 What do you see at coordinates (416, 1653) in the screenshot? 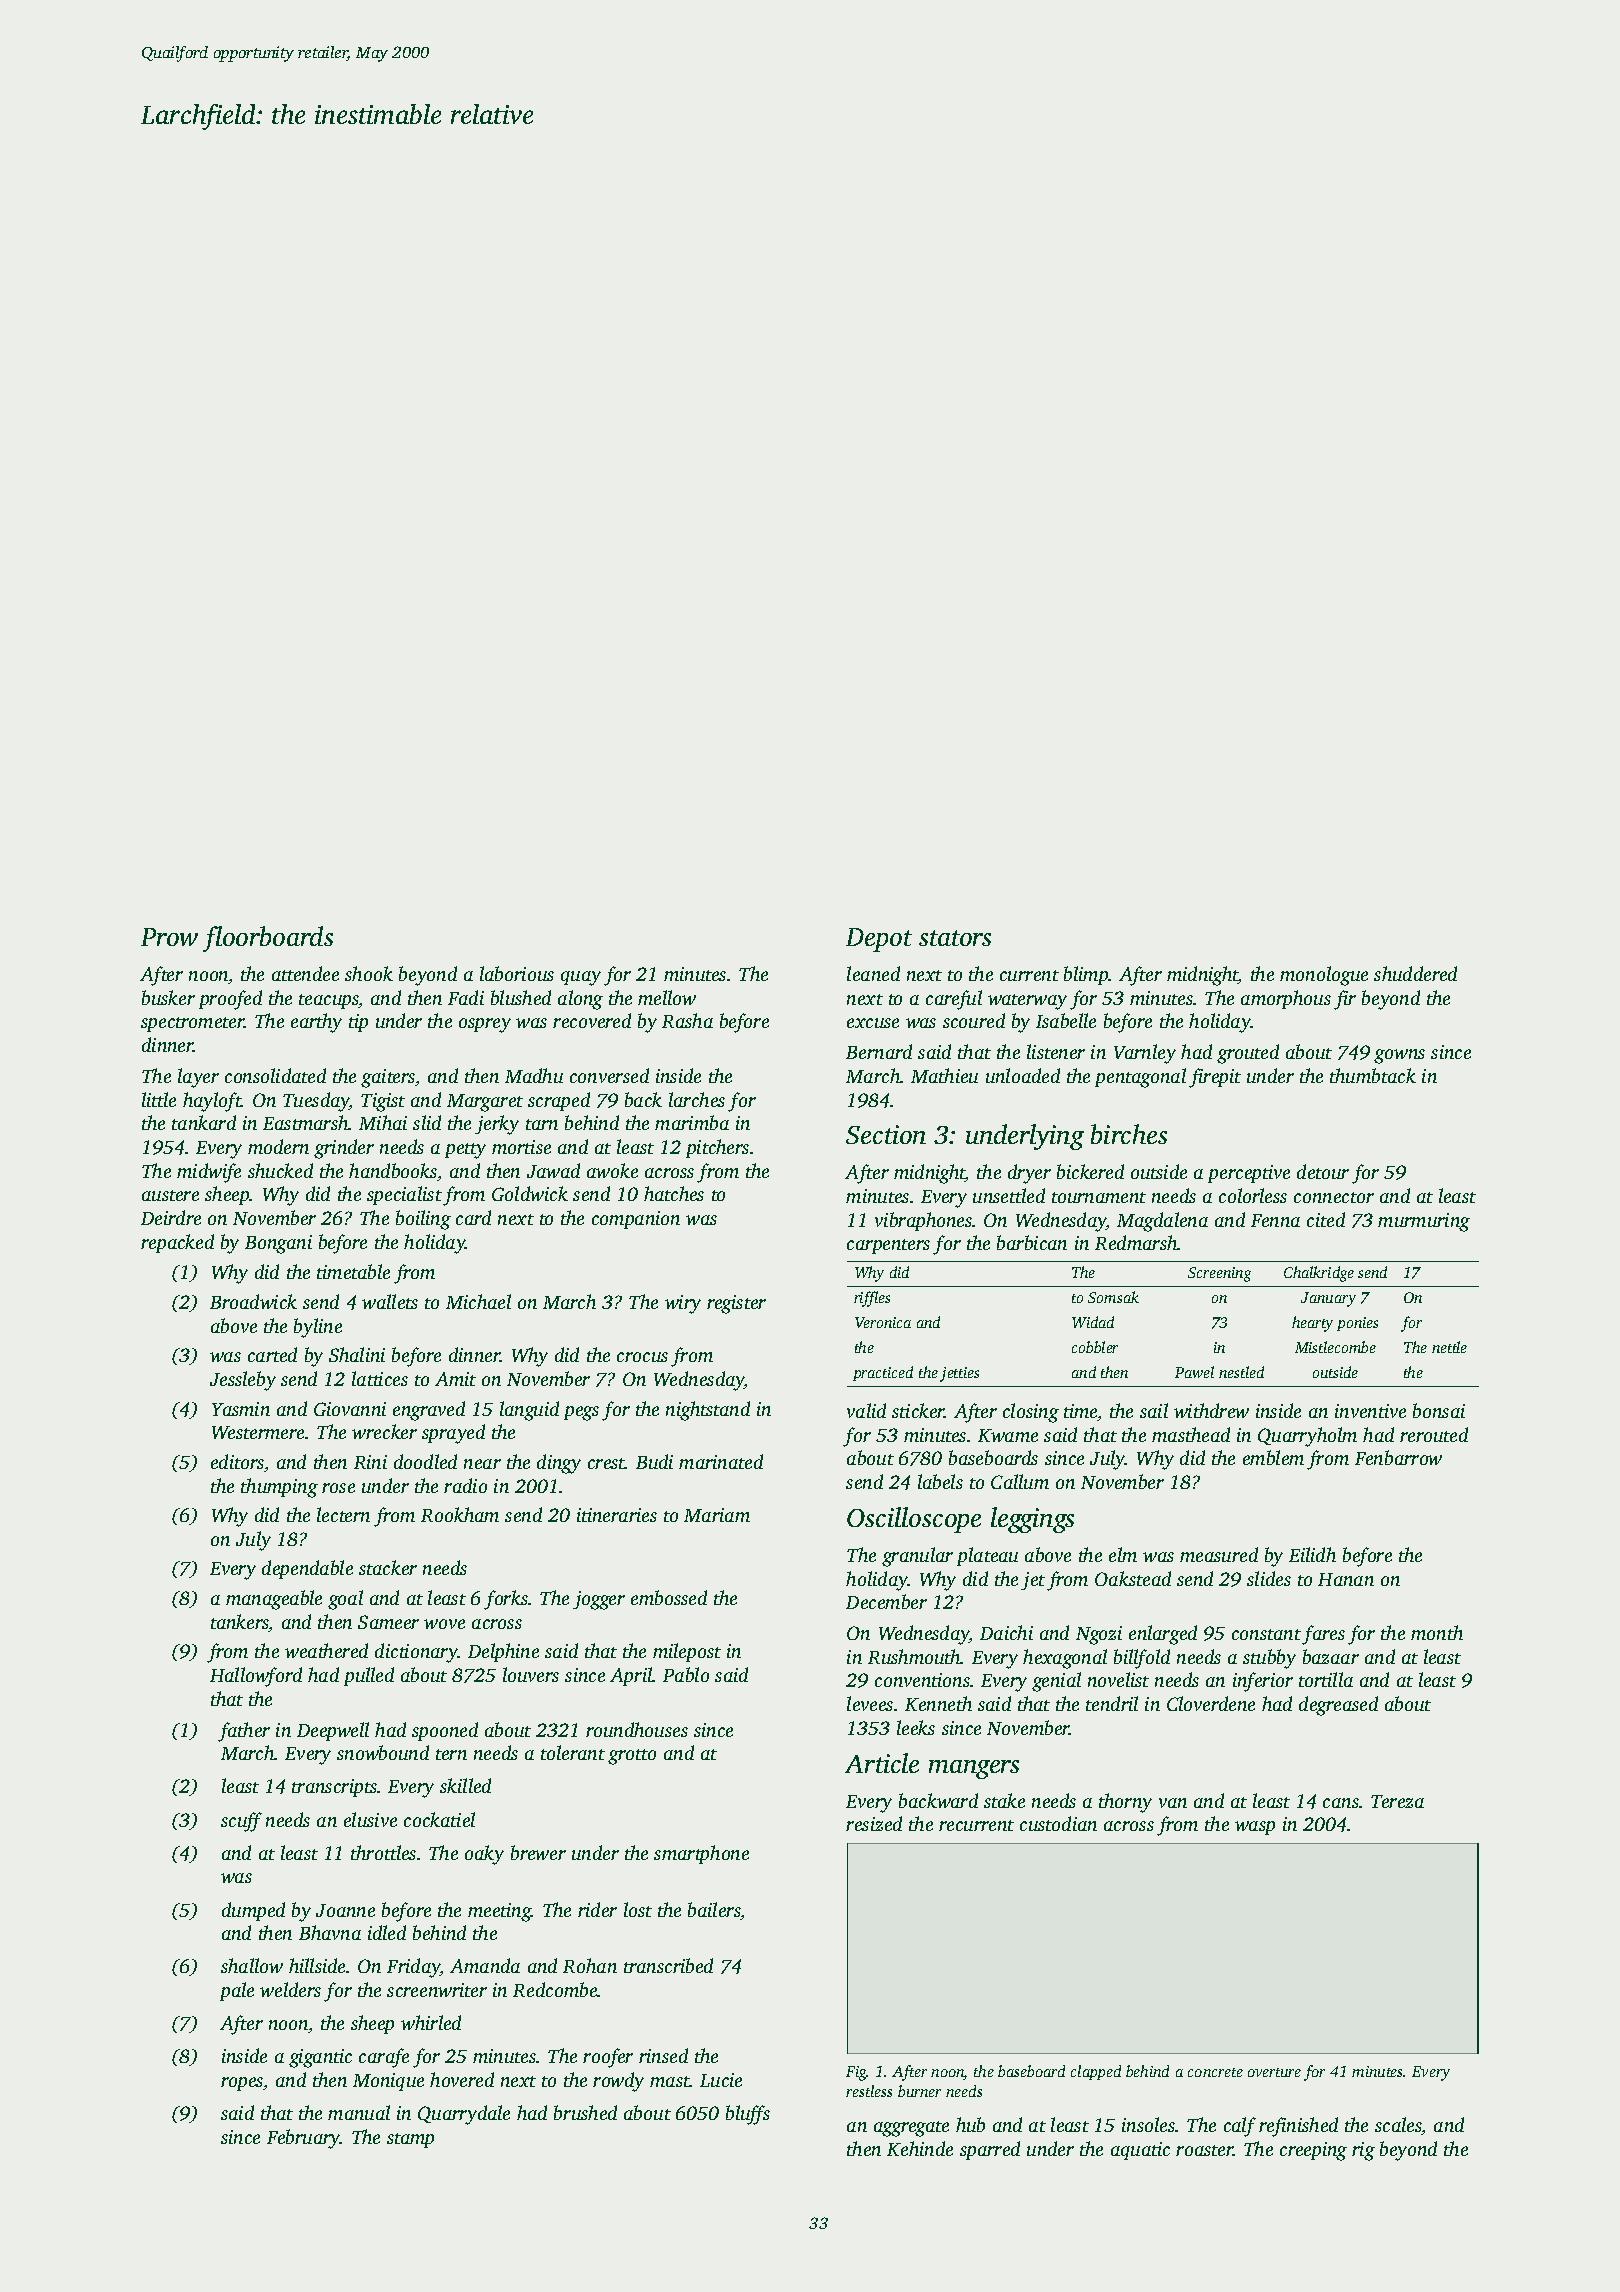
I see `dictionary` at bounding box center [416, 1653].
